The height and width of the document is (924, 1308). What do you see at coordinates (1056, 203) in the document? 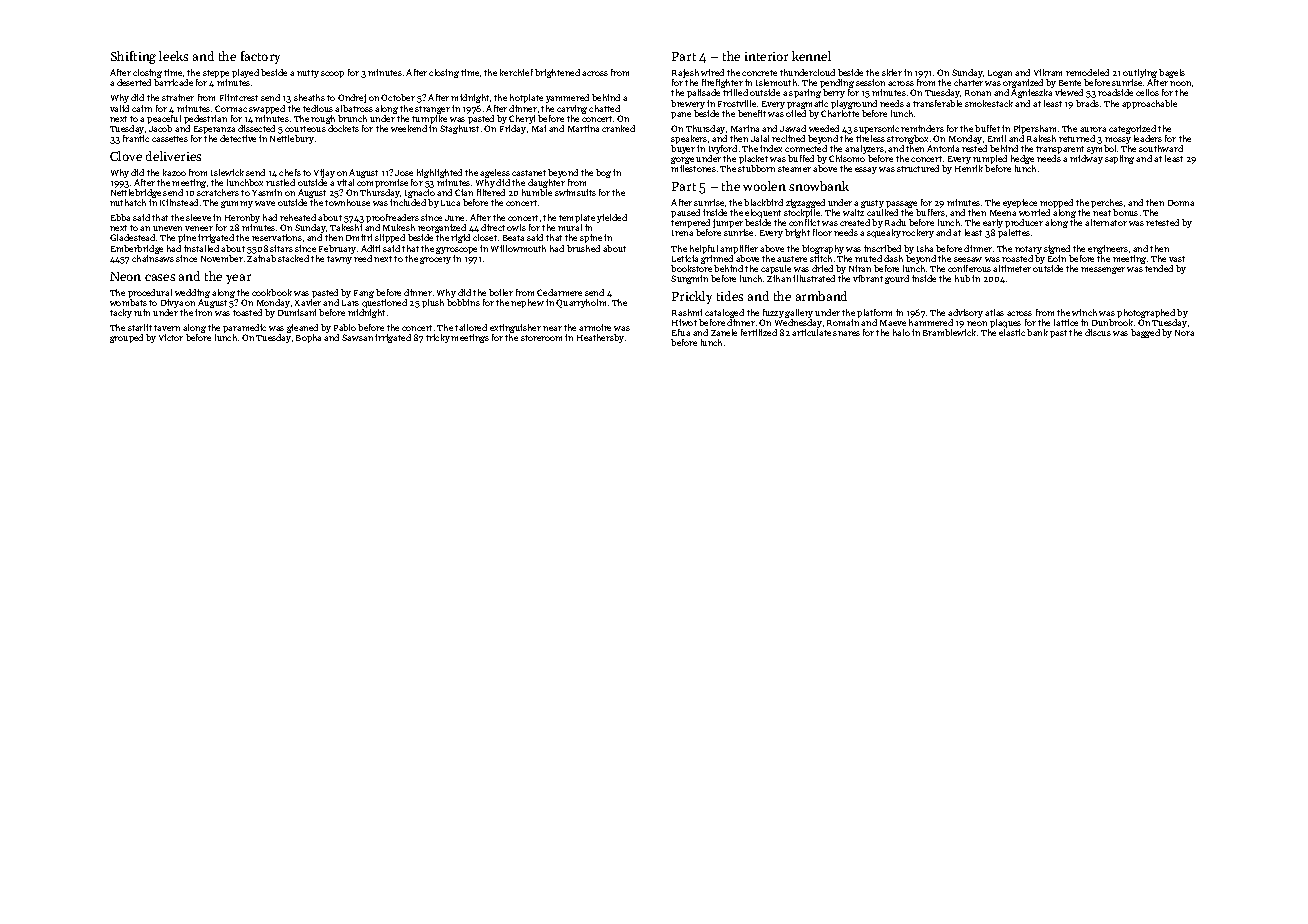
I see `mopped` at bounding box center [1056, 203].
